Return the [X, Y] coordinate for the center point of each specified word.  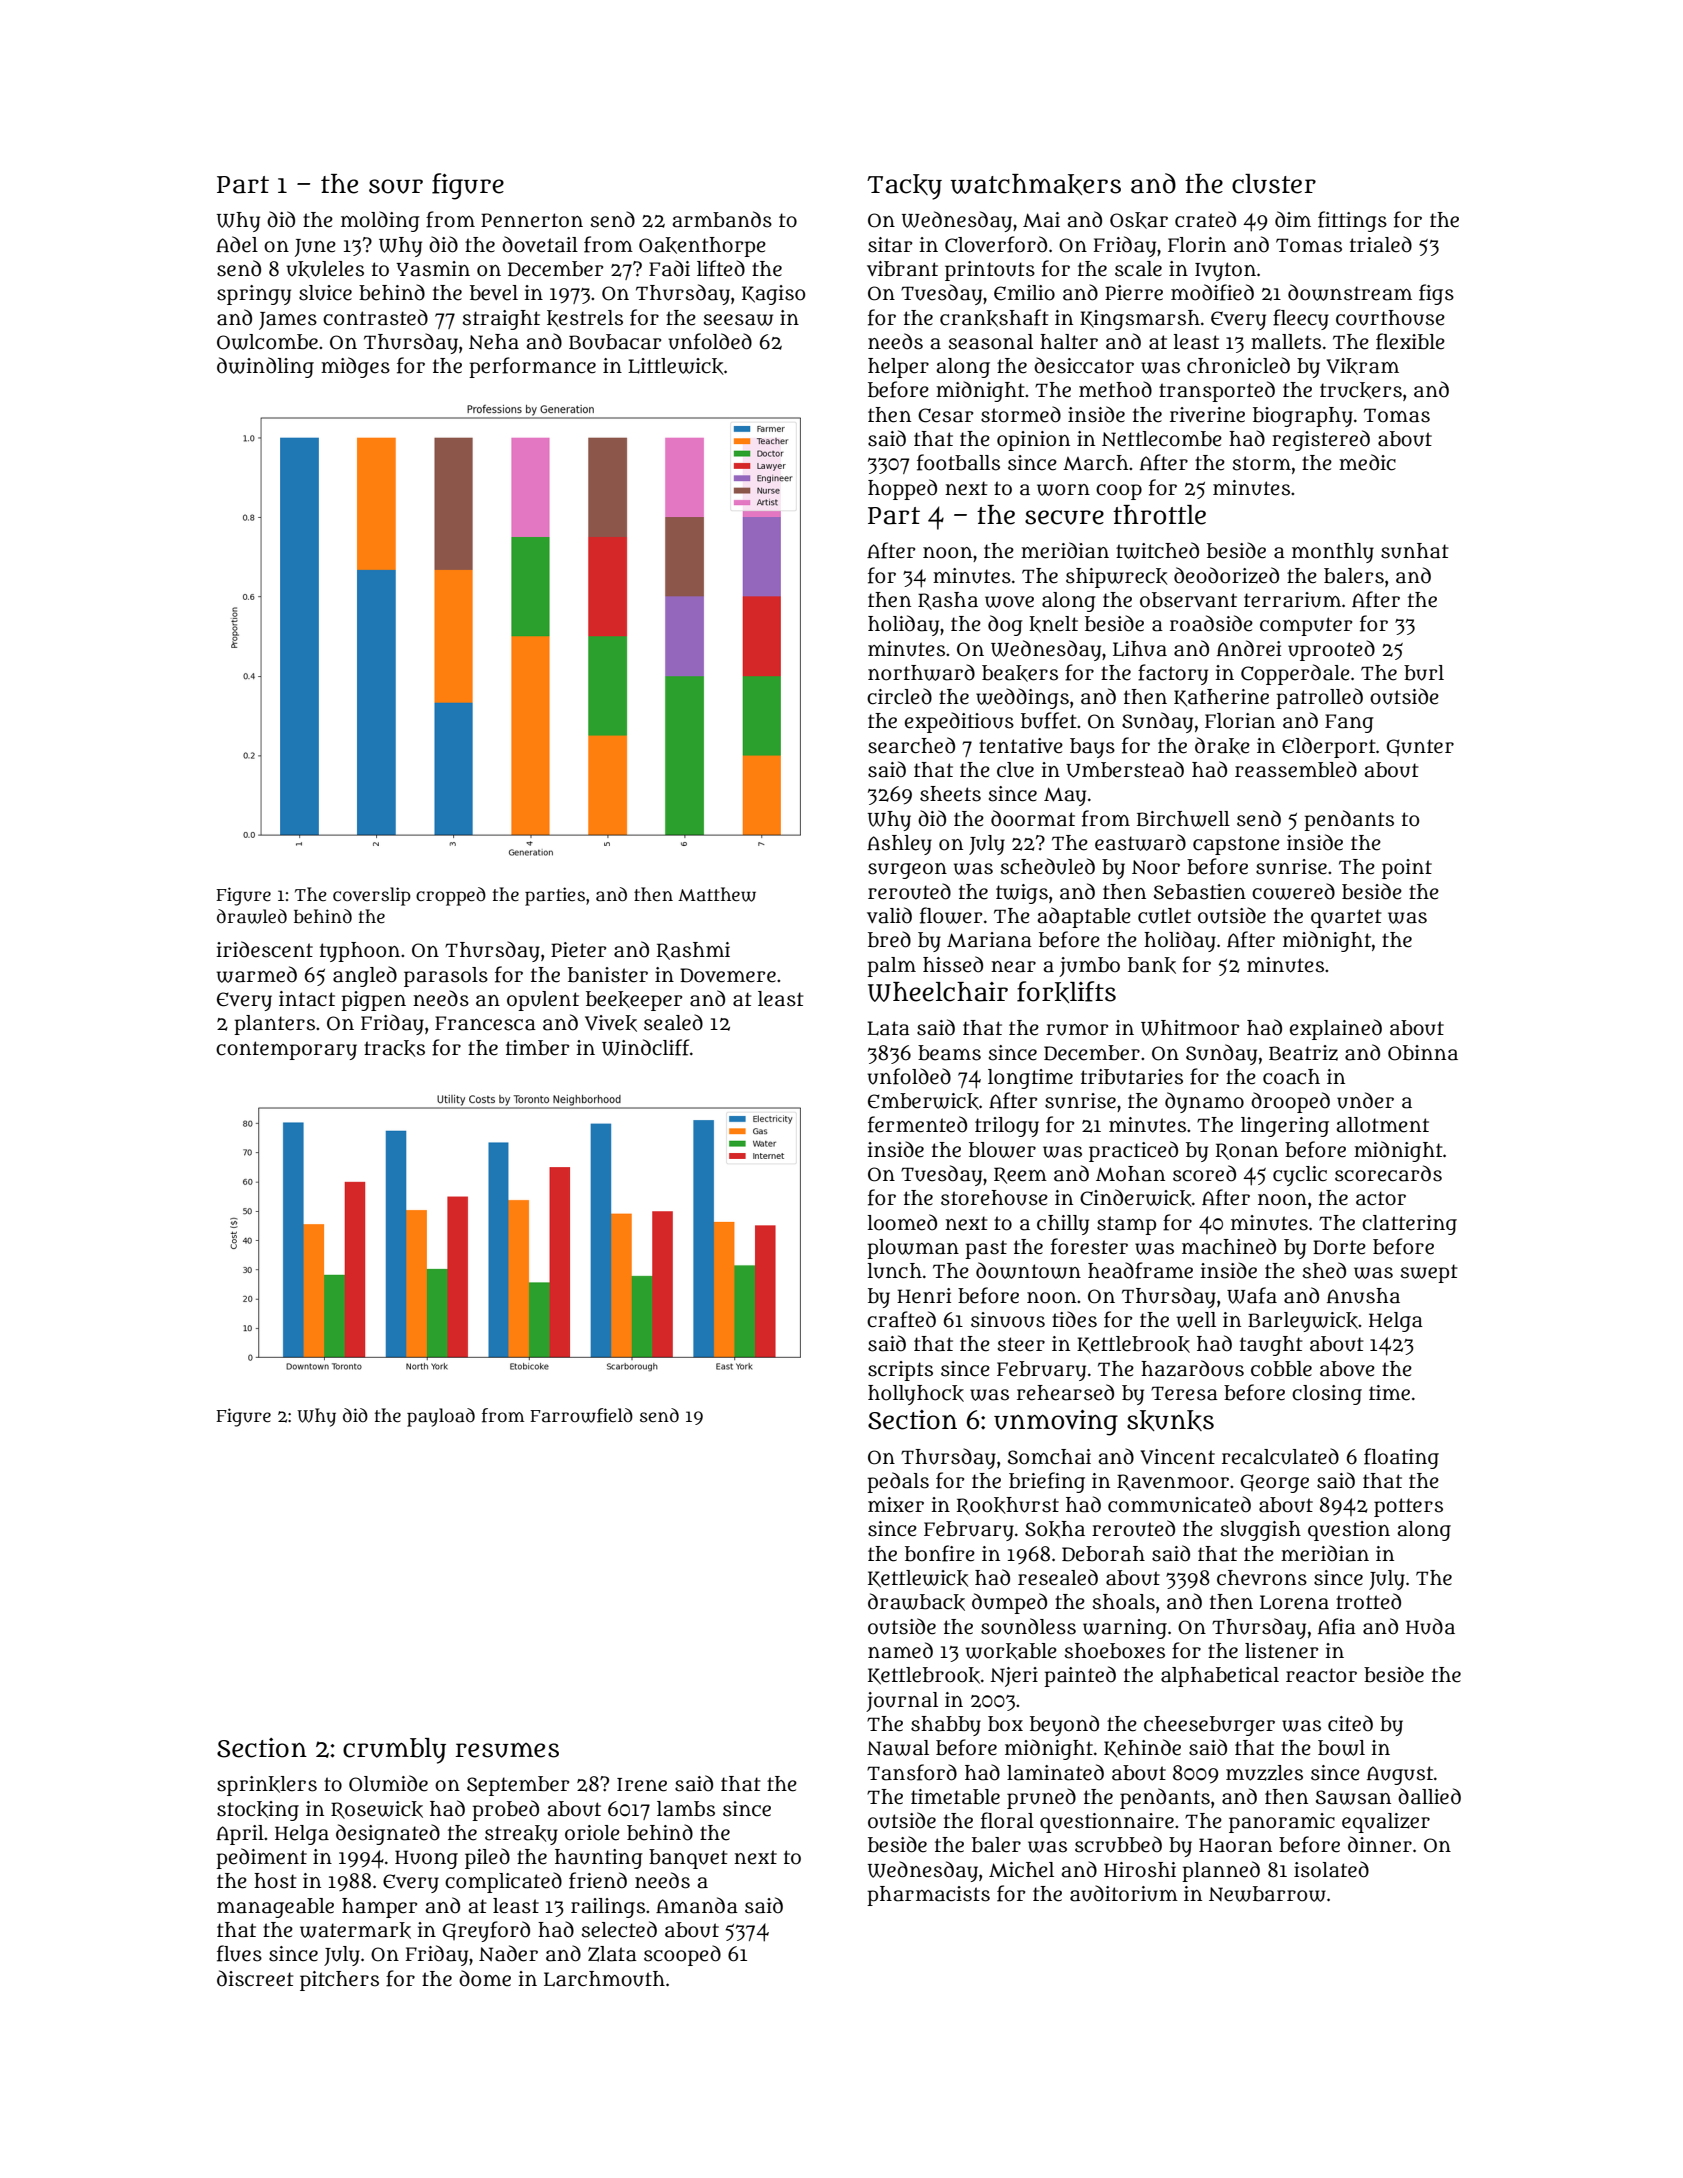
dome [485, 1978]
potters [1408, 1507]
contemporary [286, 1050]
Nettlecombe [1162, 439]
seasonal [991, 342]
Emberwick [923, 1101]
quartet [1346, 918]
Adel [237, 244]
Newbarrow [1267, 1894]
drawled [252, 916]
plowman [913, 1249]
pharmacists [928, 1896]
